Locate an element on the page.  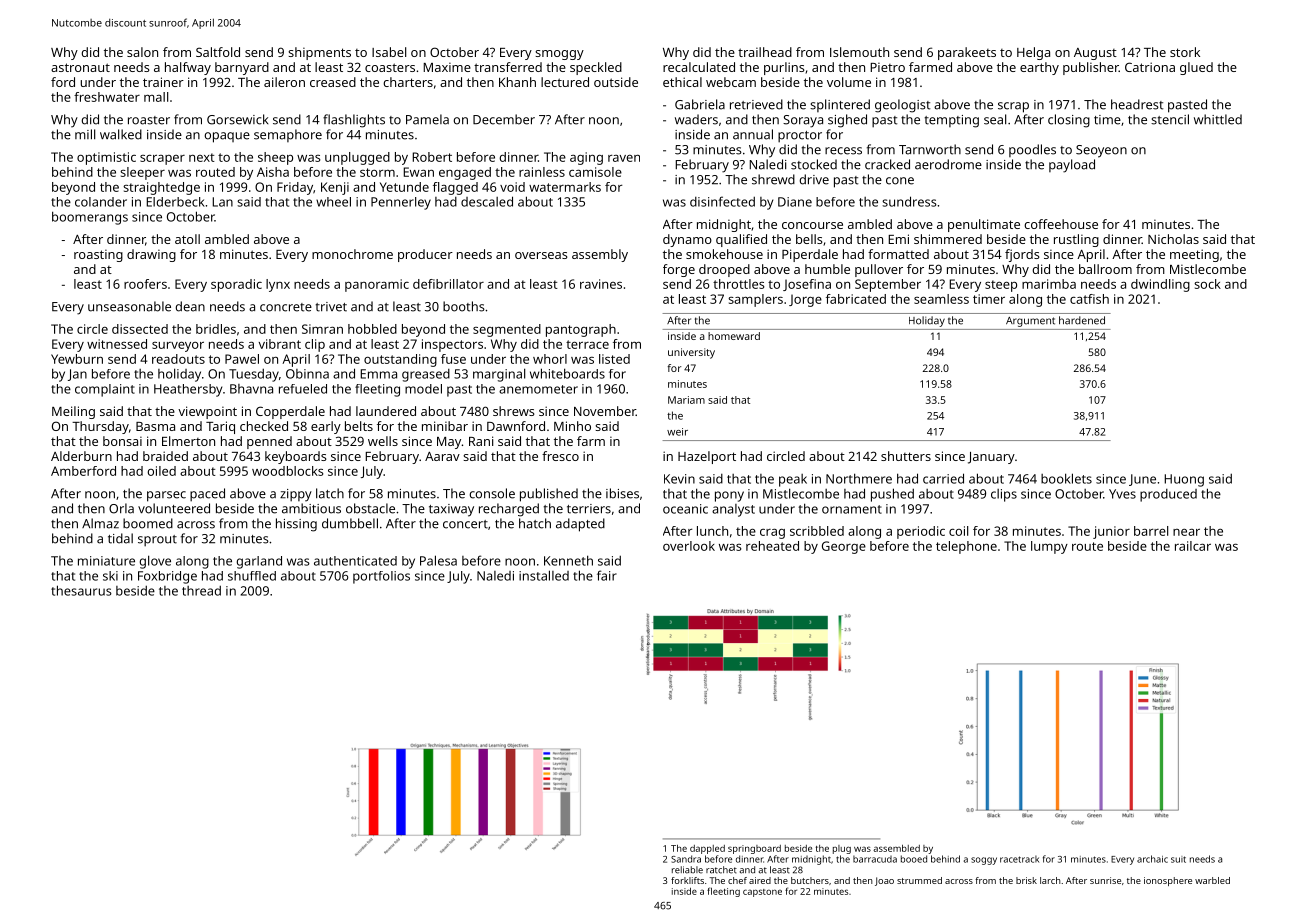
fair is located at coordinates (607, 575).
